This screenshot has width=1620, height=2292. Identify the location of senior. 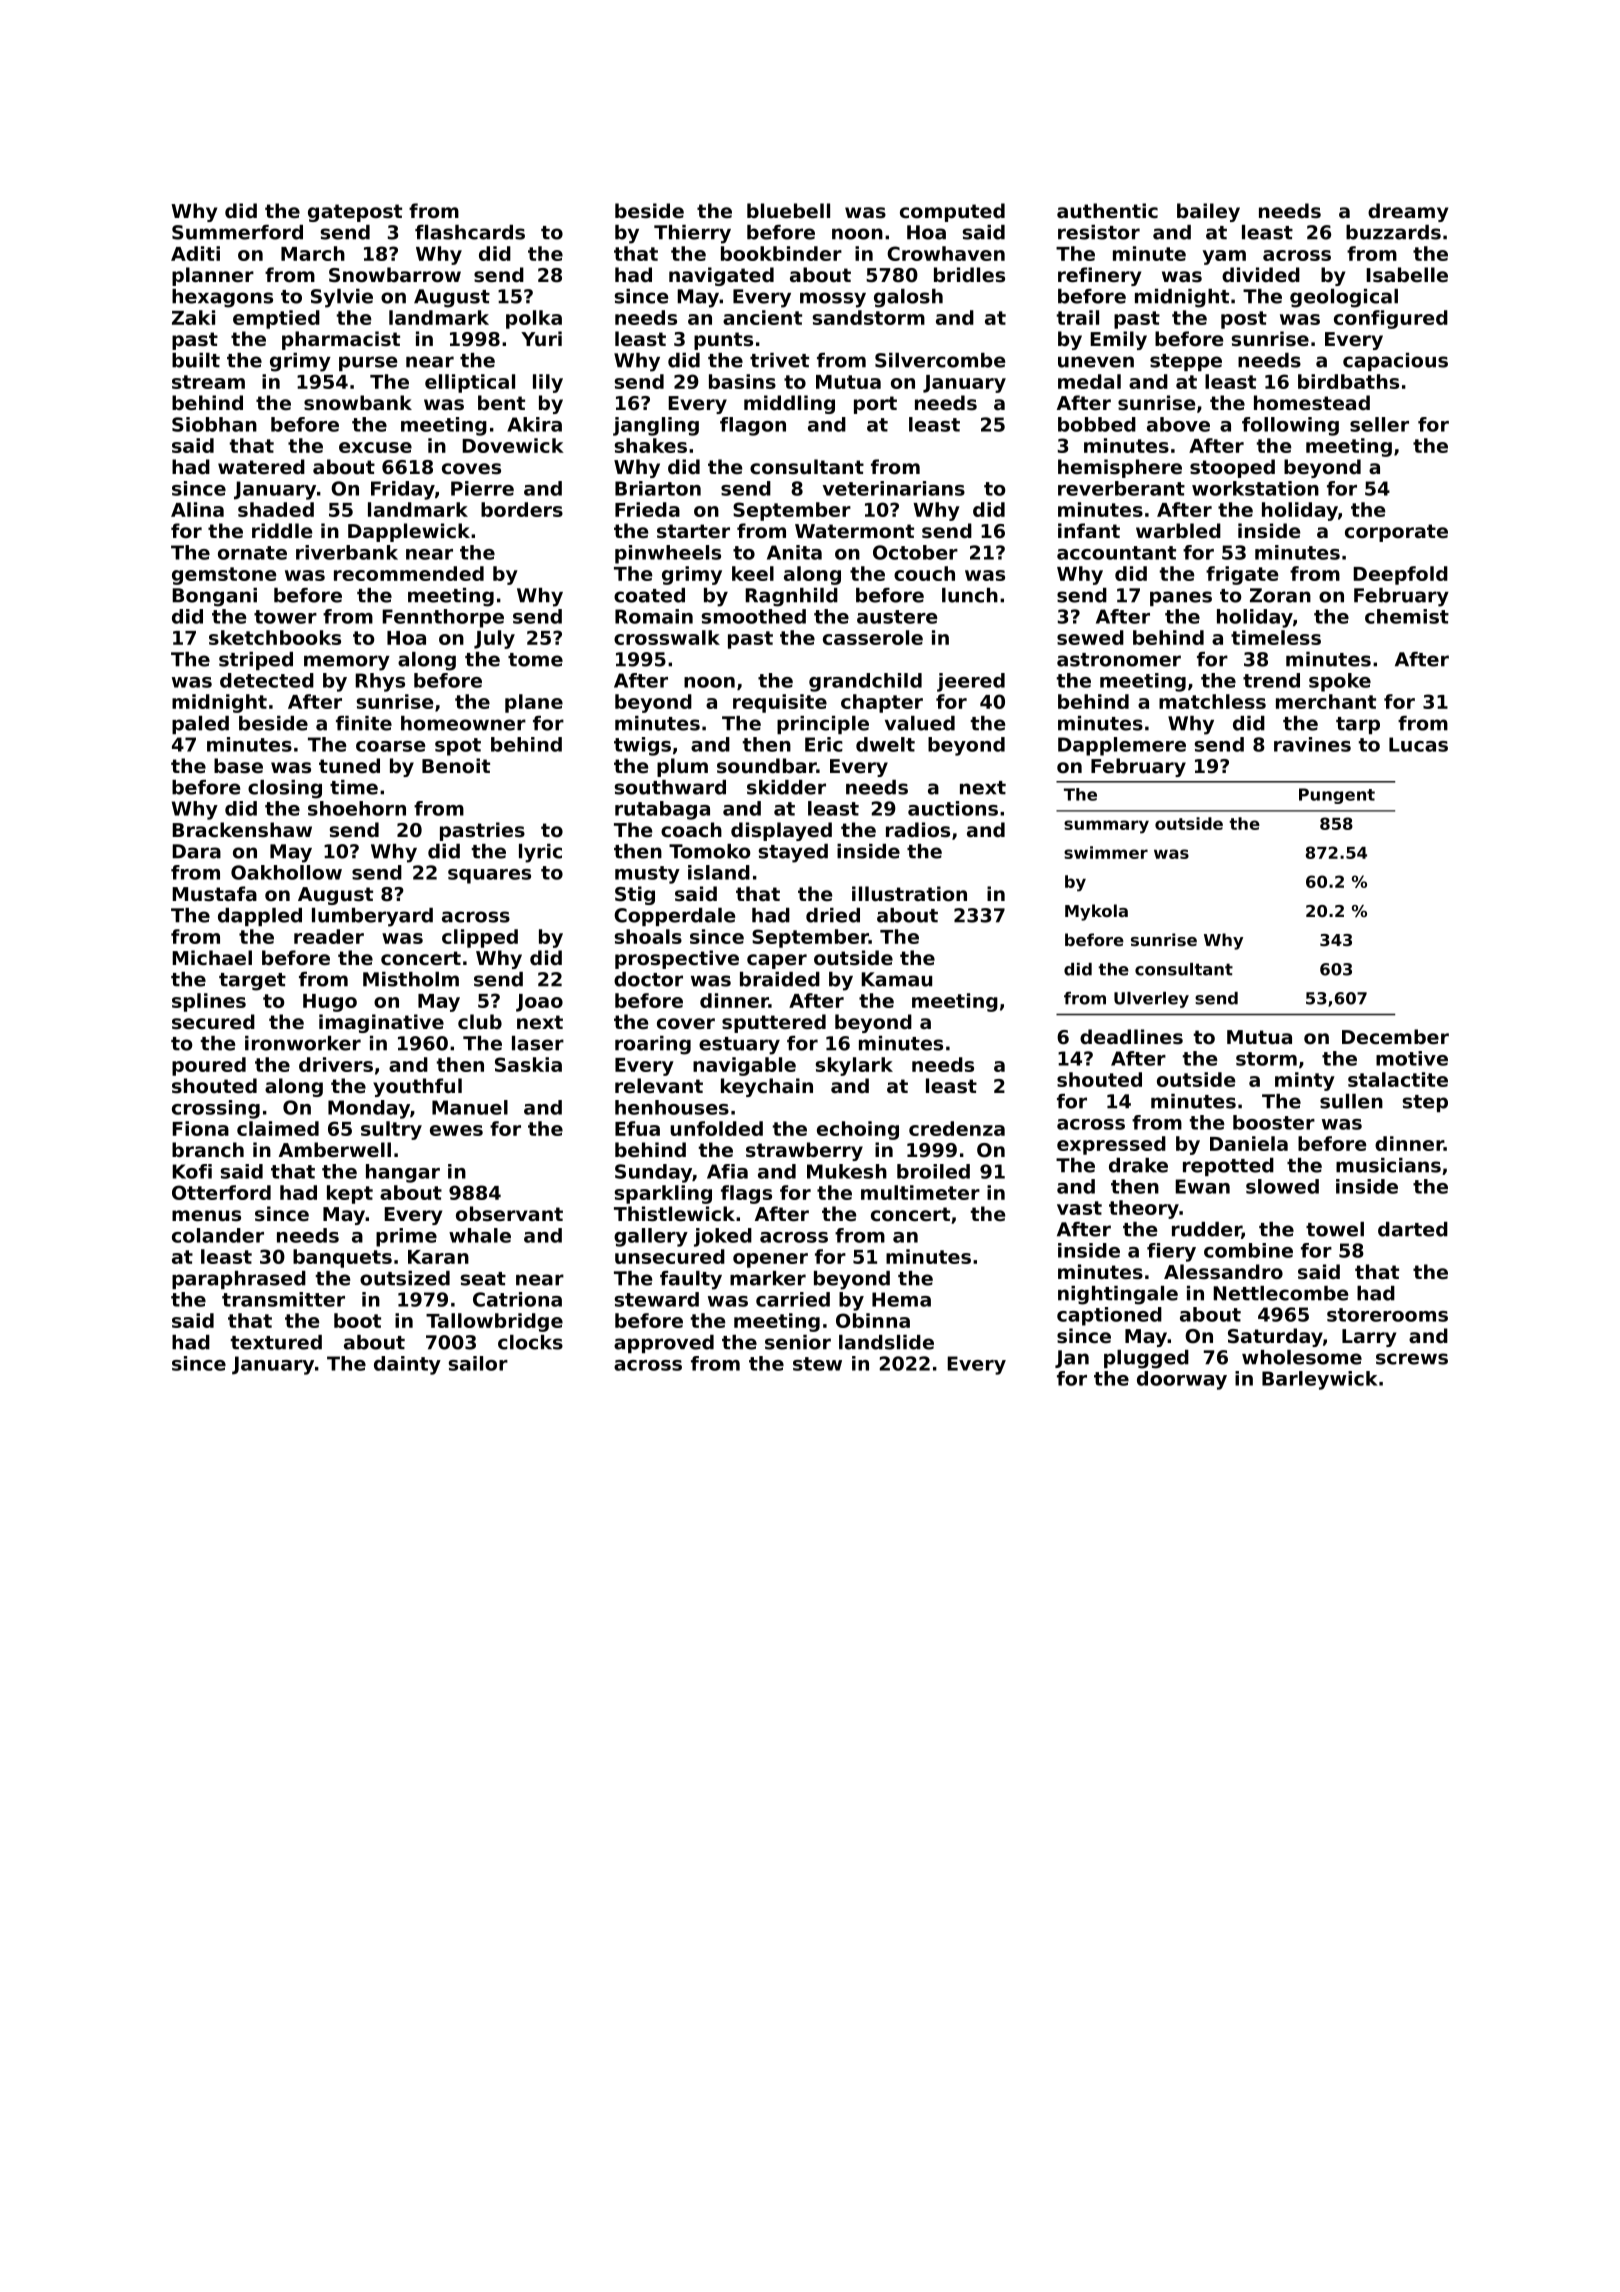
(798, 1342).
